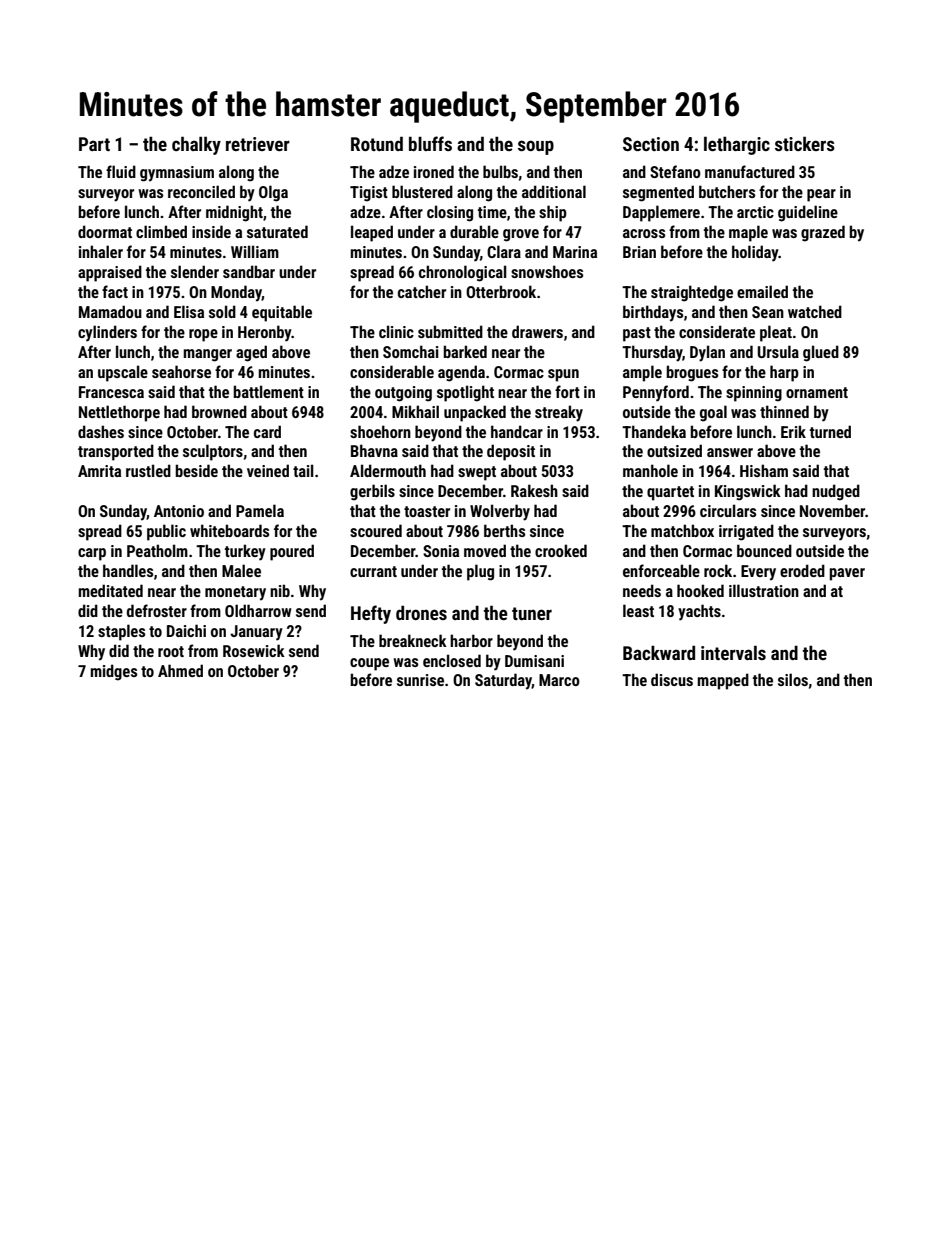 The width and height of the image is (952, 1233). Describe the element at coordinates (273, 193) in the image. I see `Olga` at that location.
